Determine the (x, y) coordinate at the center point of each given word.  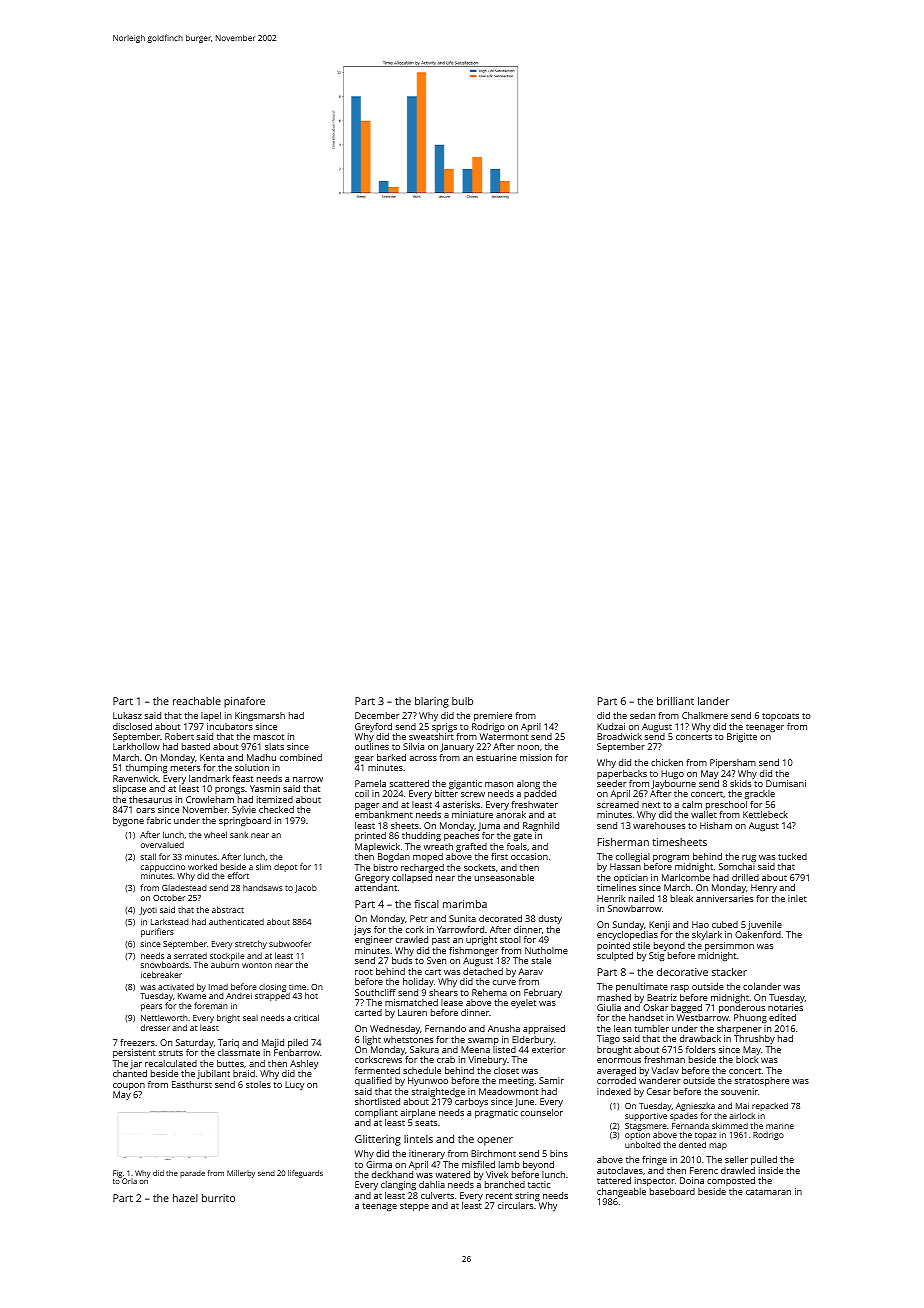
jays (362, 930)
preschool (726, 805)
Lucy (294, 1085)
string (527, 1196)
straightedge (438, 1092)
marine (780, 1126)
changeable (621, 1192)
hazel (185, 1198)
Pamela (370, 783)
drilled (745, 877)
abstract (228, 909)
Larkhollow (136, 746)
